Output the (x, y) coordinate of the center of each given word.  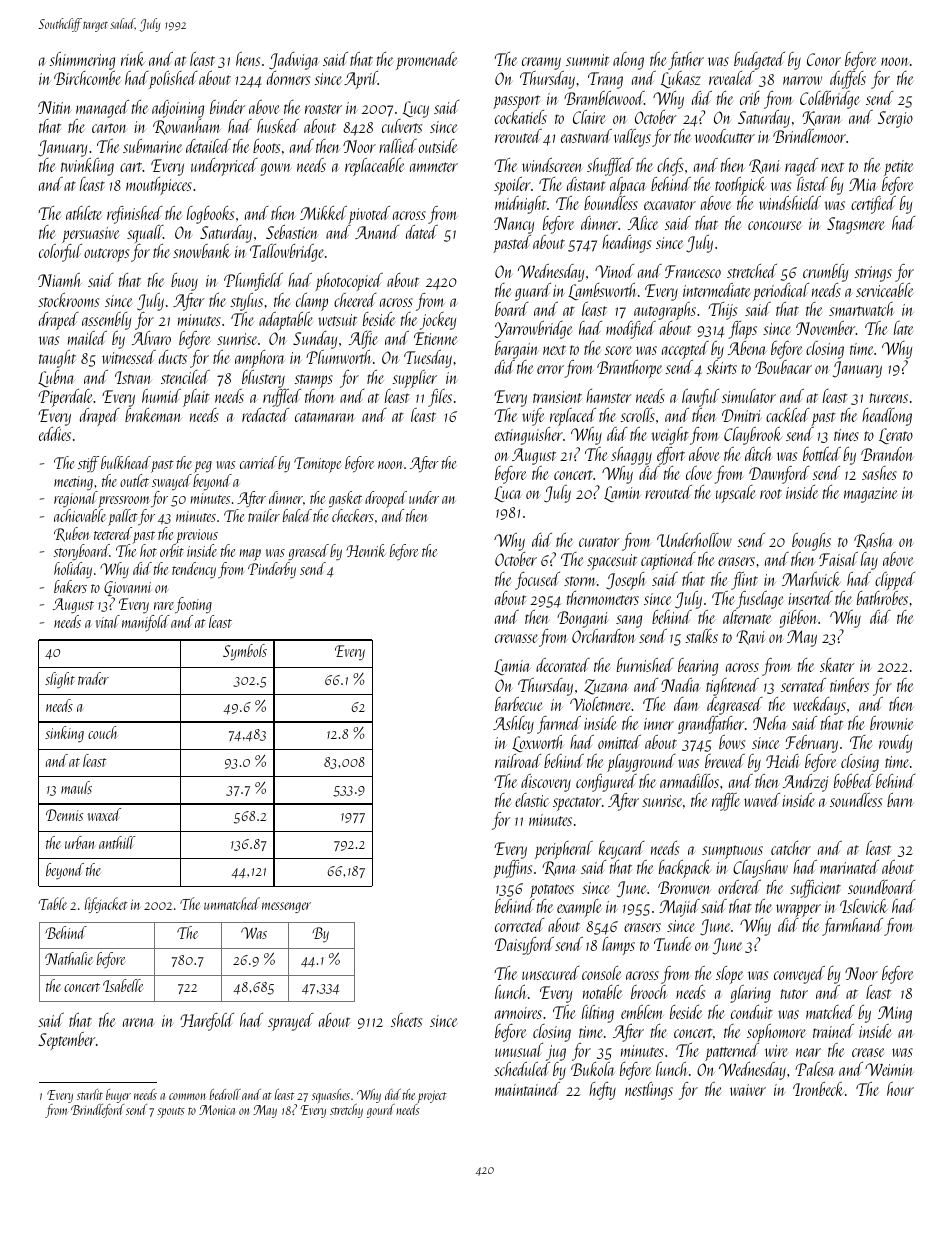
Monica (217, 1110)
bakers (70, 586)
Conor (824, 59)
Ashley (513, 725)
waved (762, 800)
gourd (381, 1111)
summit (587, 60)
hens (248, 59)
